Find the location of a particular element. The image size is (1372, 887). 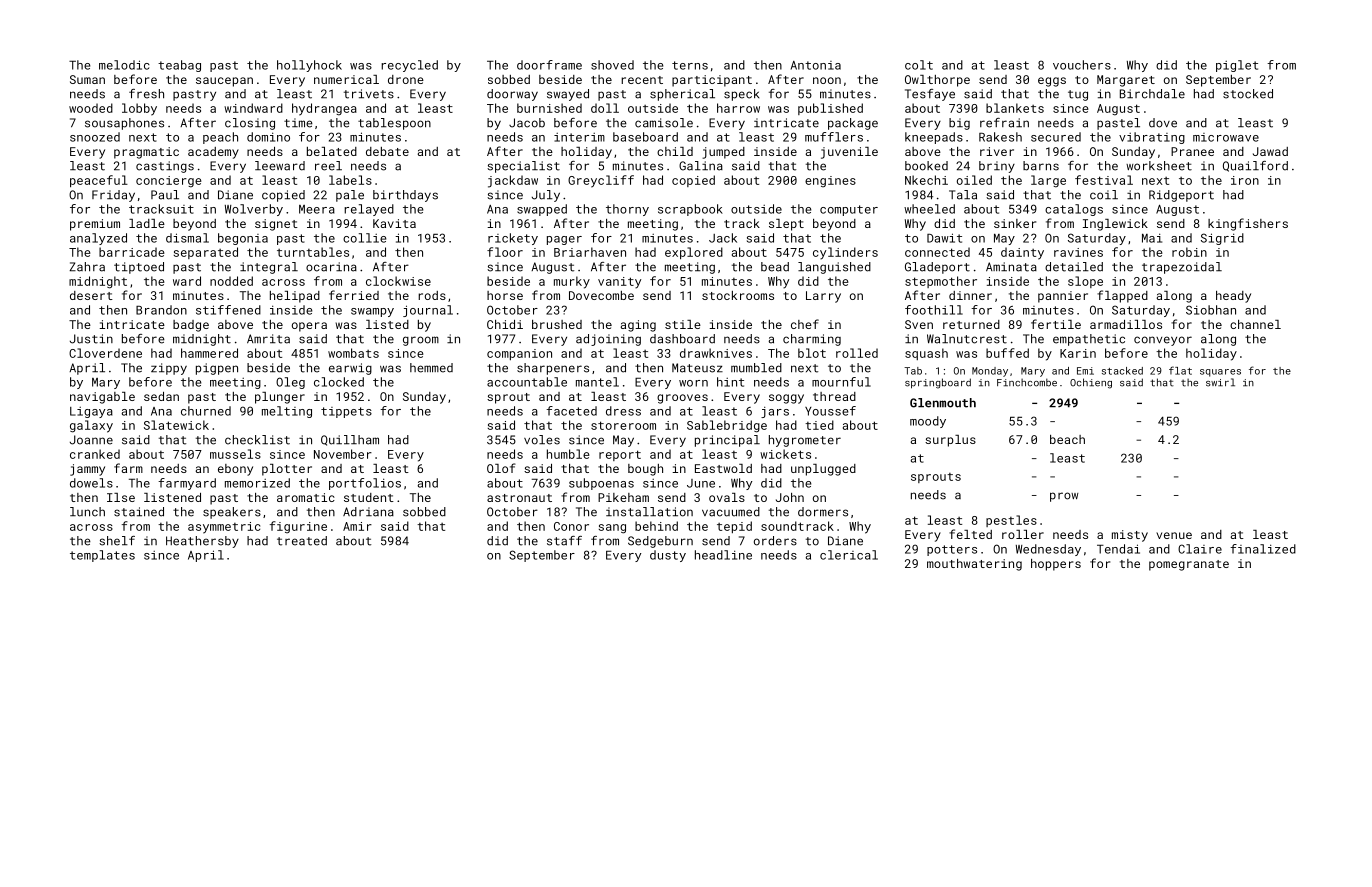

Eastwold is located at coordinates (723, 468).
